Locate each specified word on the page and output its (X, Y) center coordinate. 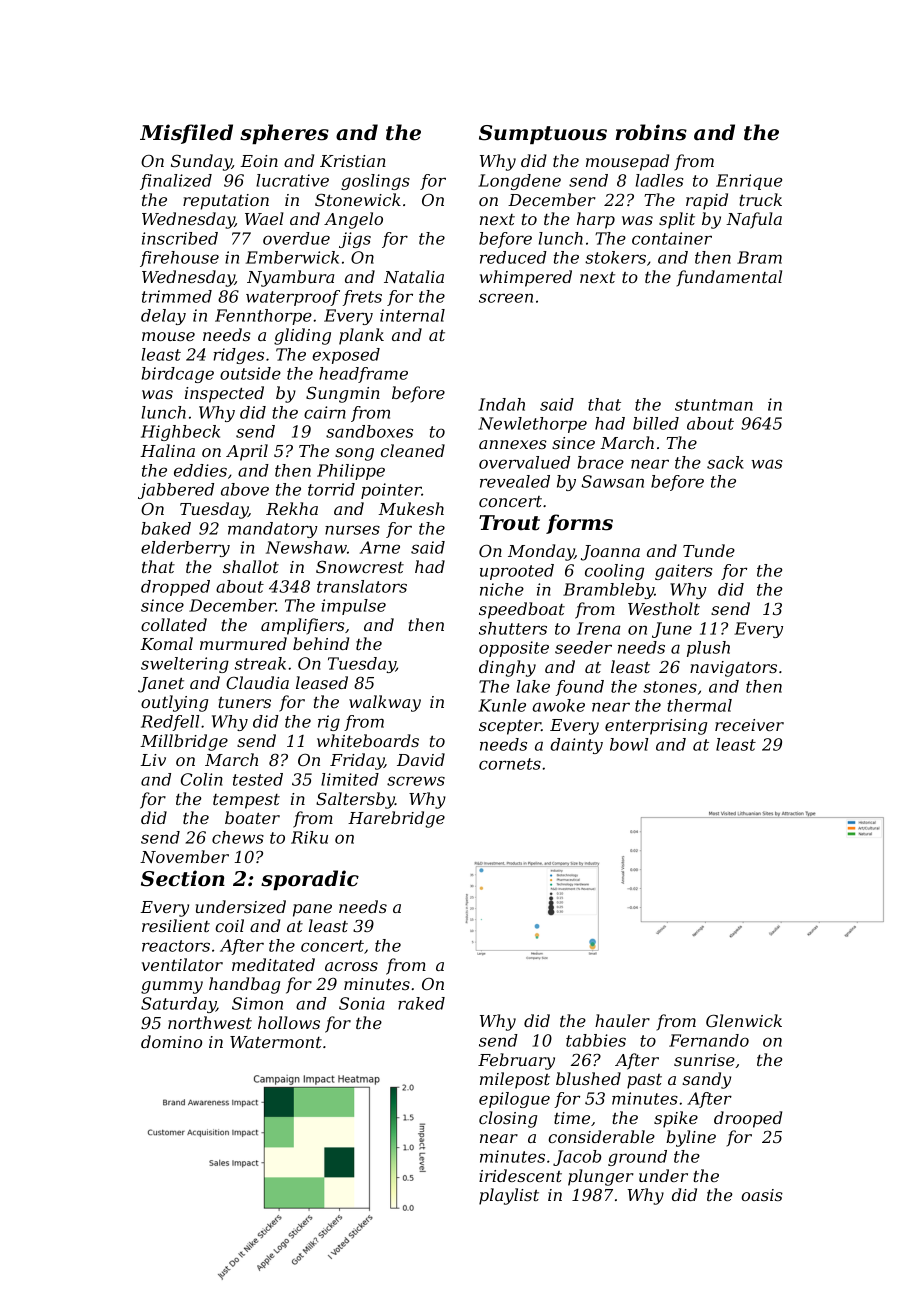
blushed (588, 1078)
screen (506, 298)
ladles (660, 180)
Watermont (276, 1042)
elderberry (185, 549)
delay (163, 317)
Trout (509, 523)
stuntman (714, 405)
